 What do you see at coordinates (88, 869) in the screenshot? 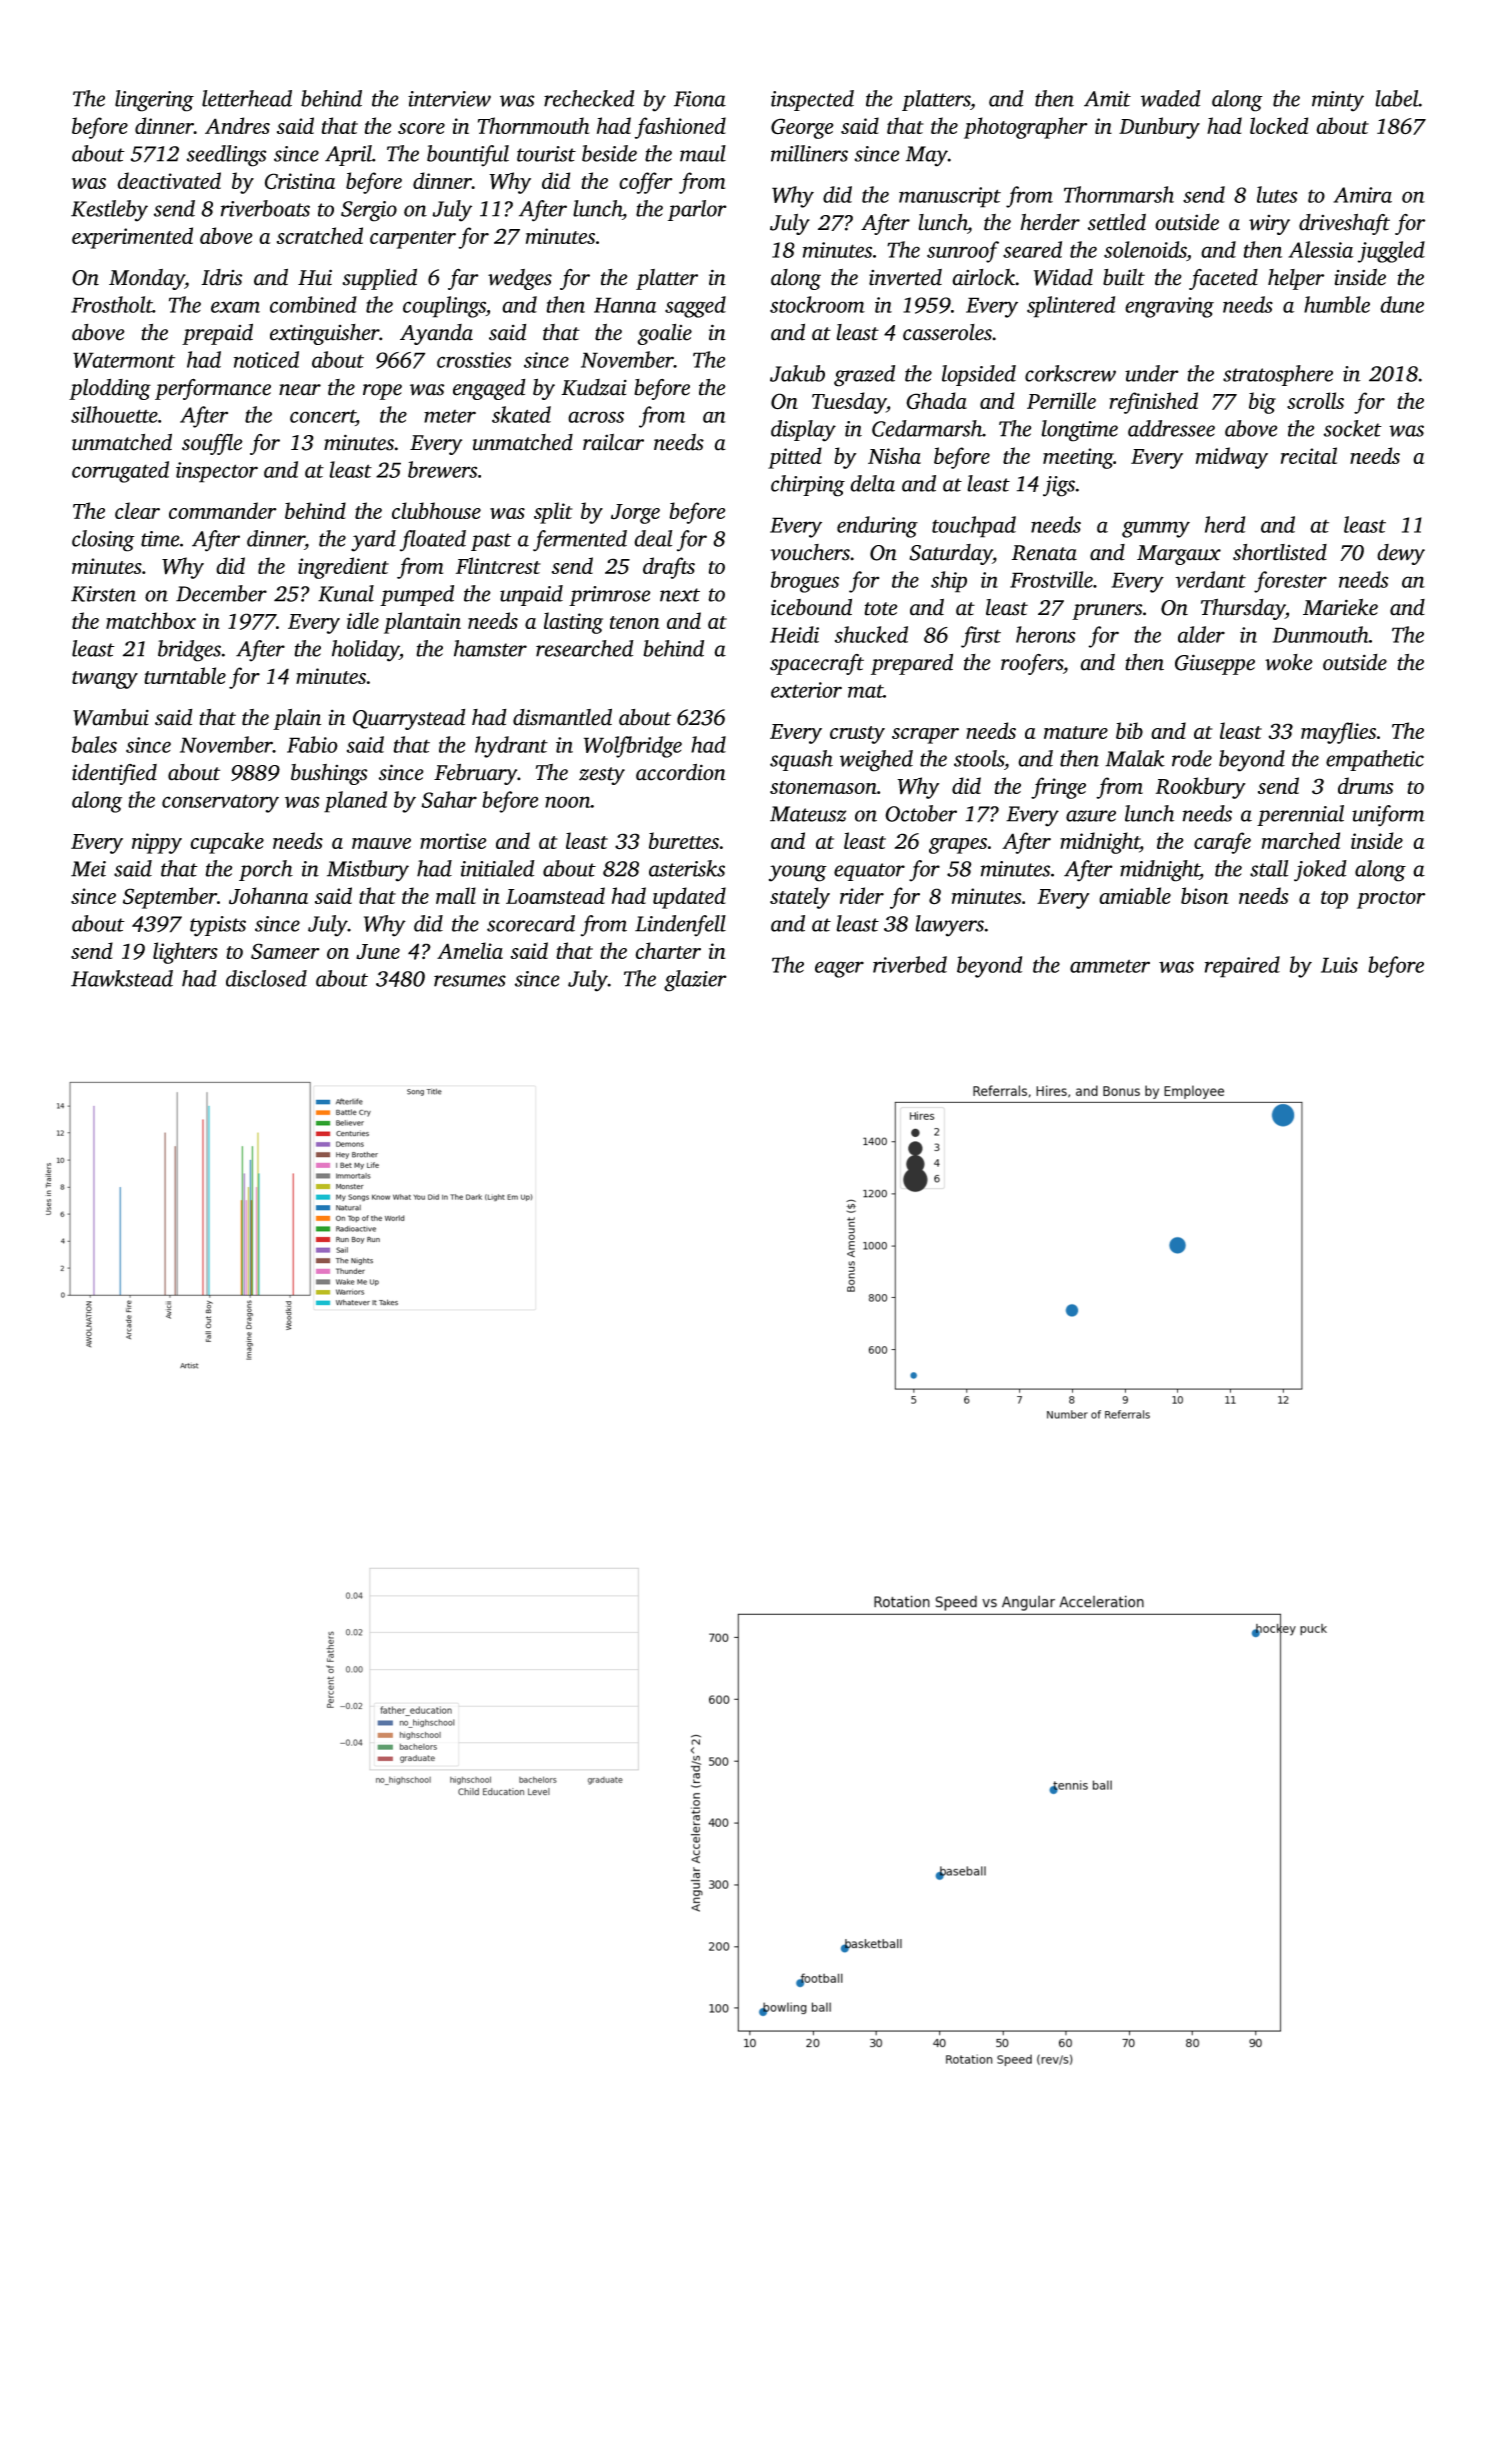
I see `Mei` at bounding box center [88, 869].
